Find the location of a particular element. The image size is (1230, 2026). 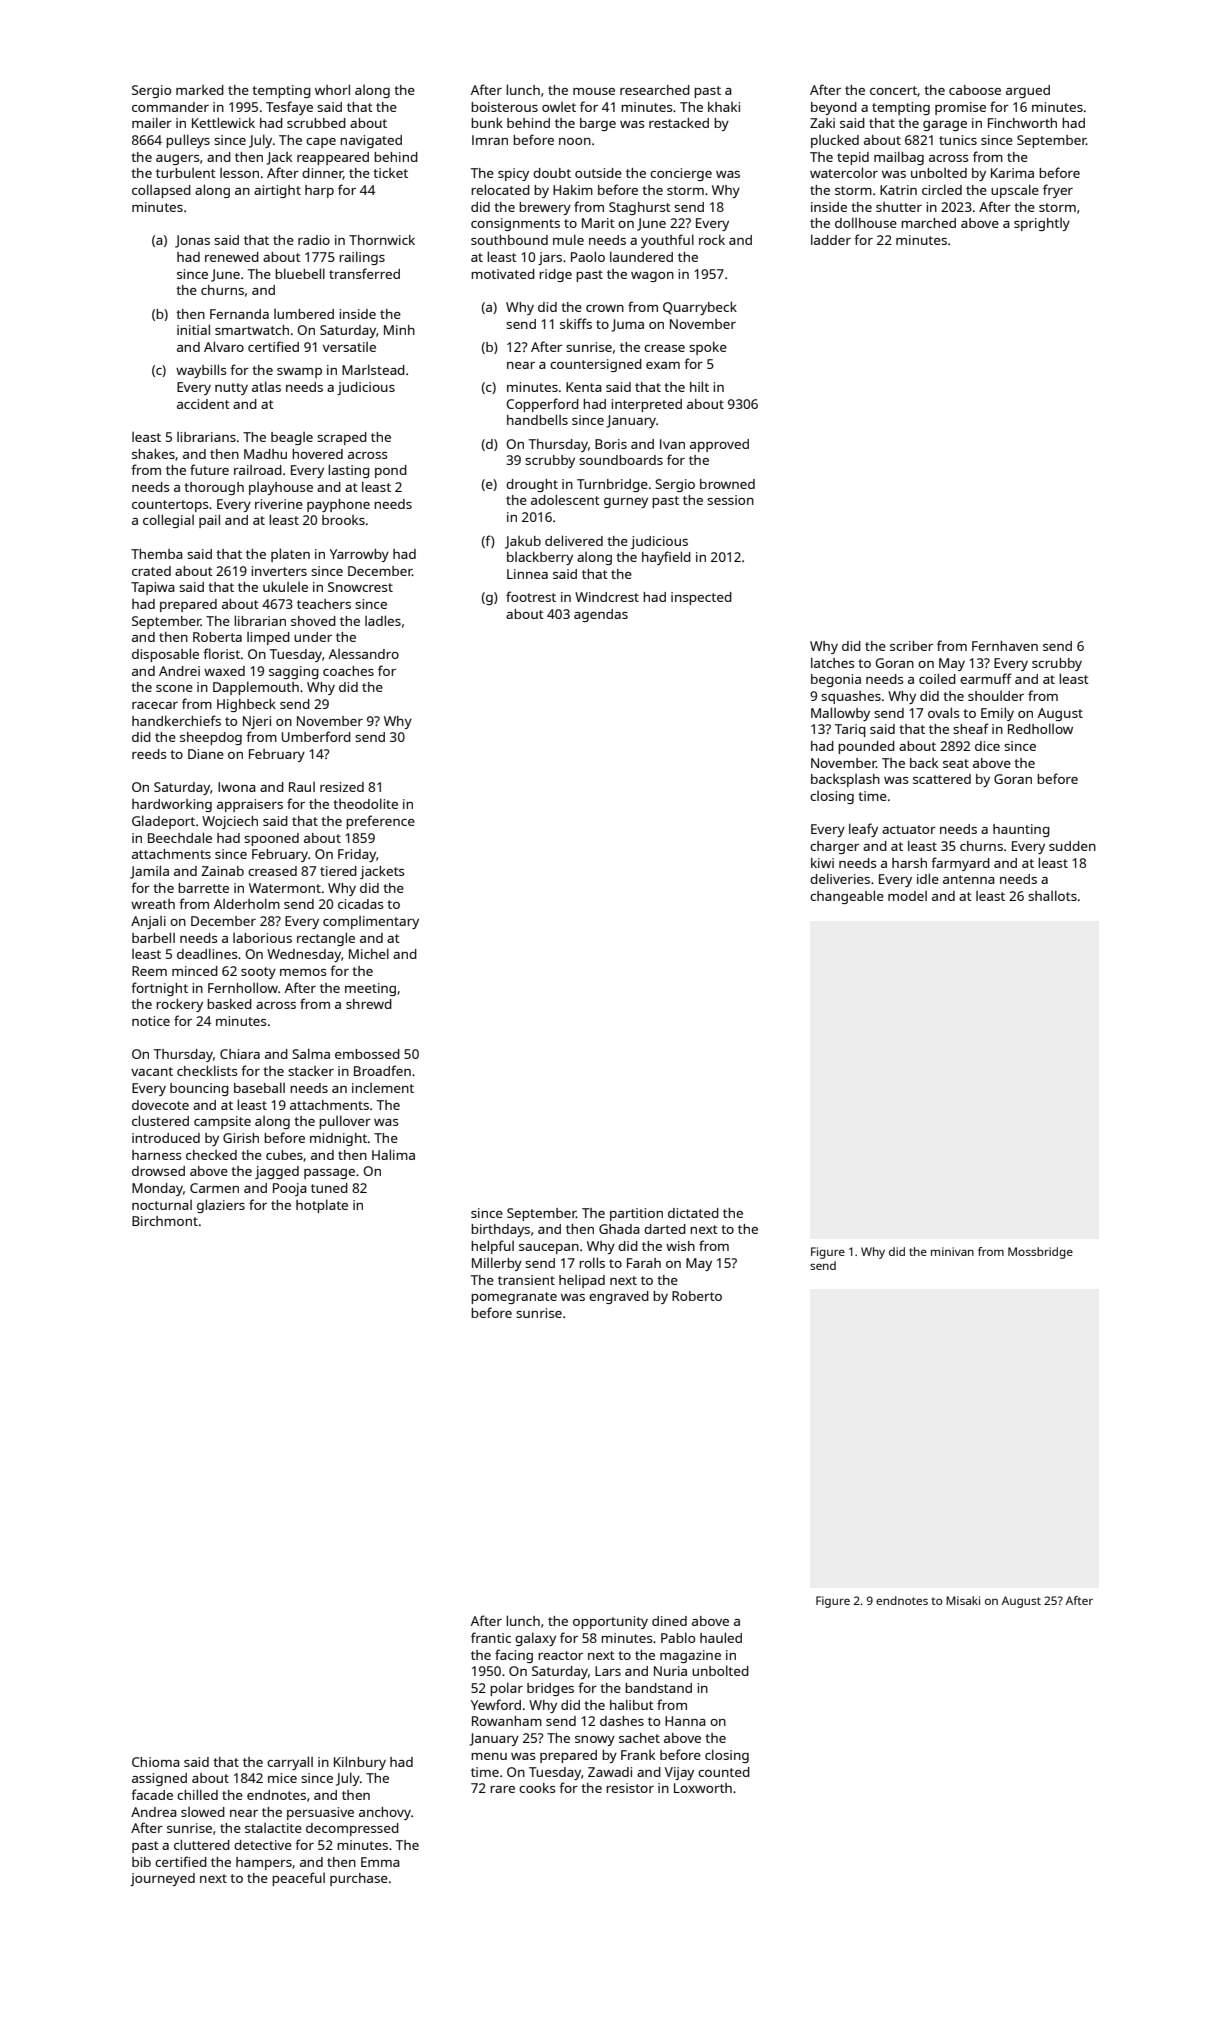

frantic is located at coordinates (491, 1637).
